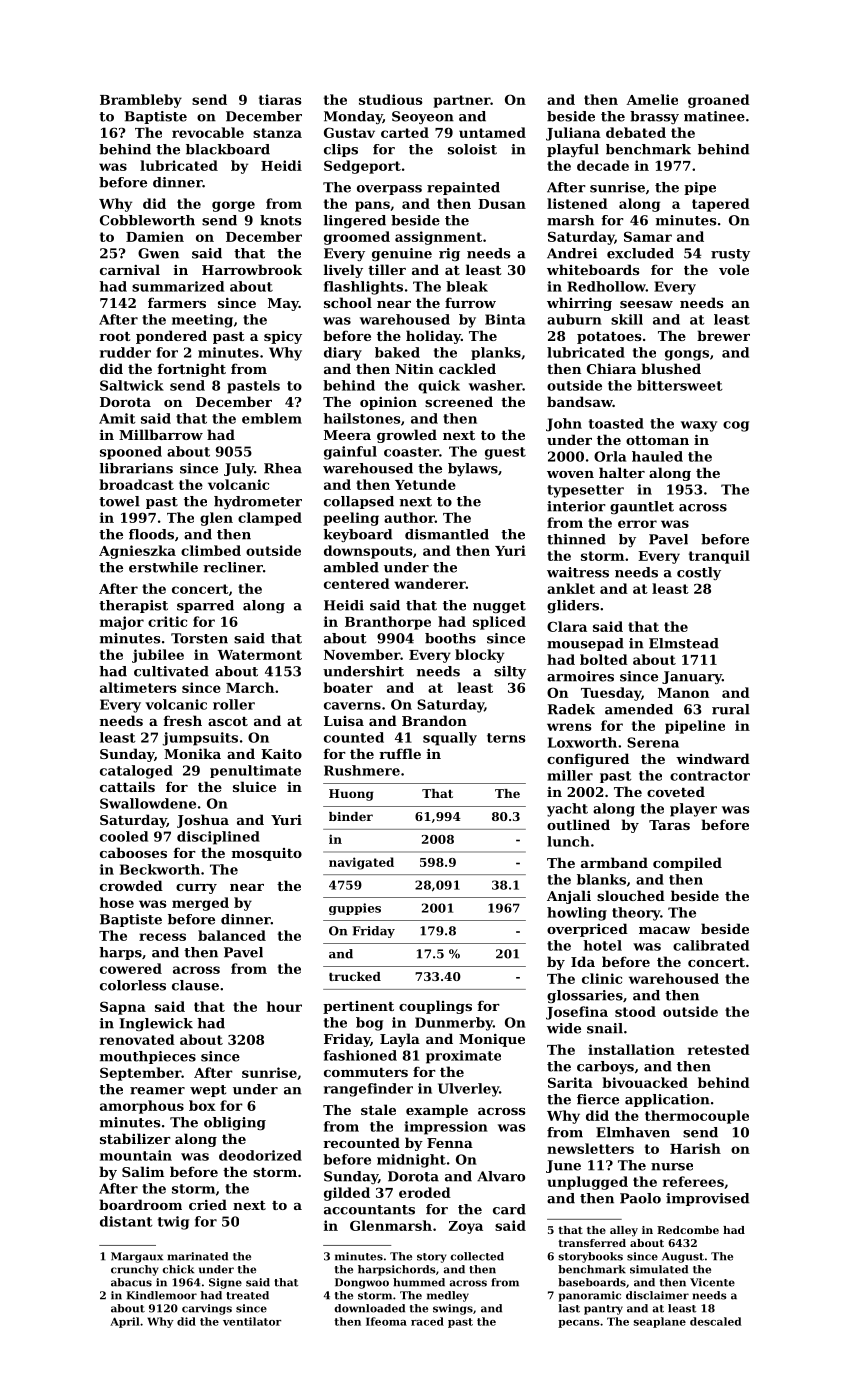 The height and width of the page is (1400, 849). Describe the element at coordinates (361, 863) in the page. I see `navigated` at that location.
